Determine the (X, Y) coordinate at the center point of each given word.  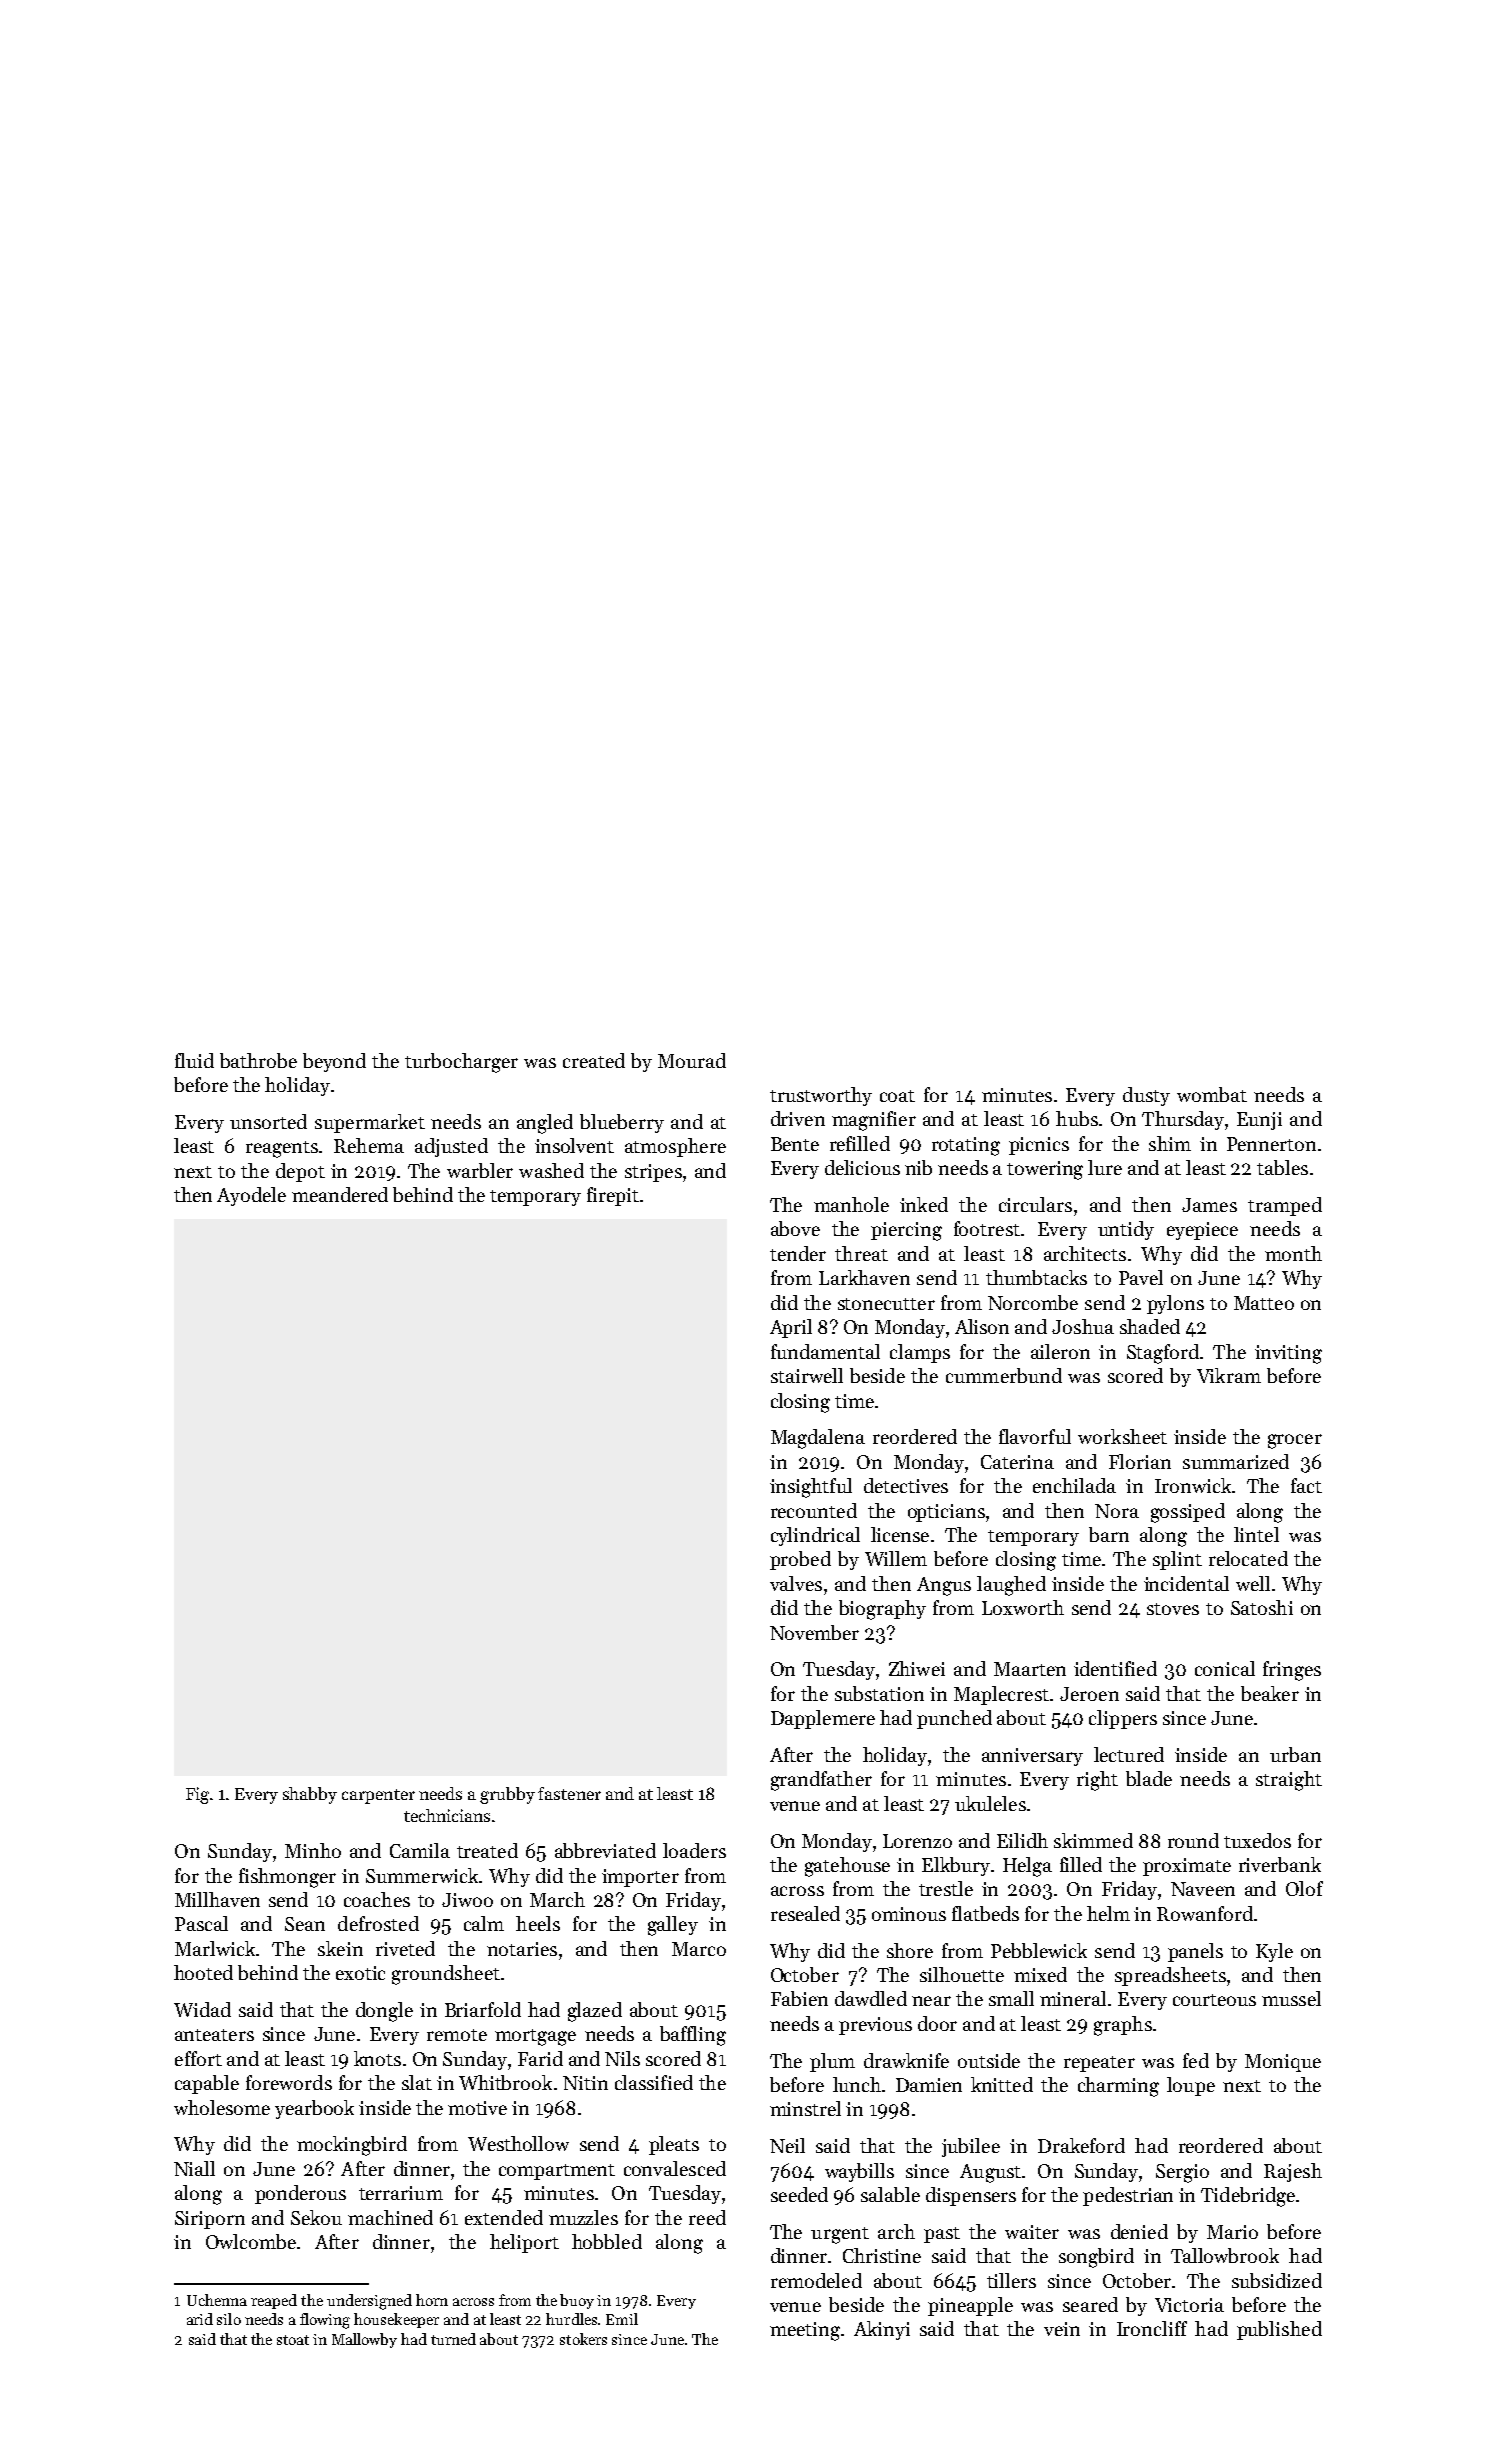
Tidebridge (1248, 2197)
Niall (194, 2168)
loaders (694, 1850)
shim (1170, 1143)
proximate (1187, 1867)
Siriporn (210, 2220)
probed (800, 1560)
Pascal (201, 1923)
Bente (795, 1144)
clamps (920, 1353)
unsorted (268, 1121)
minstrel (805, 2108)
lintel (1256, 1534)
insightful (811, 1488)
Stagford (1163, 1354)
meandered (340, 1194)
